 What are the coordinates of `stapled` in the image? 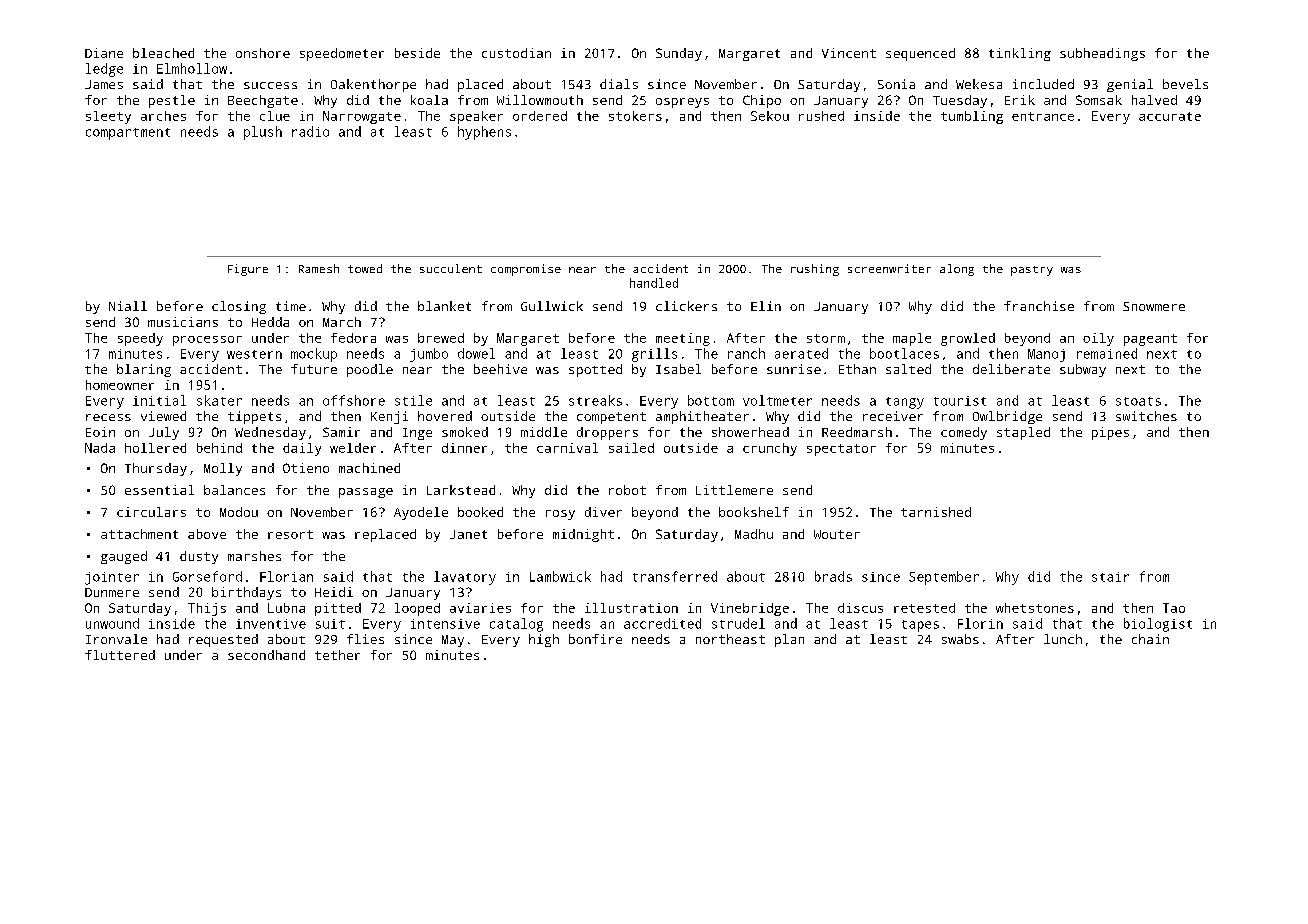 It's located at (1023, 433).
